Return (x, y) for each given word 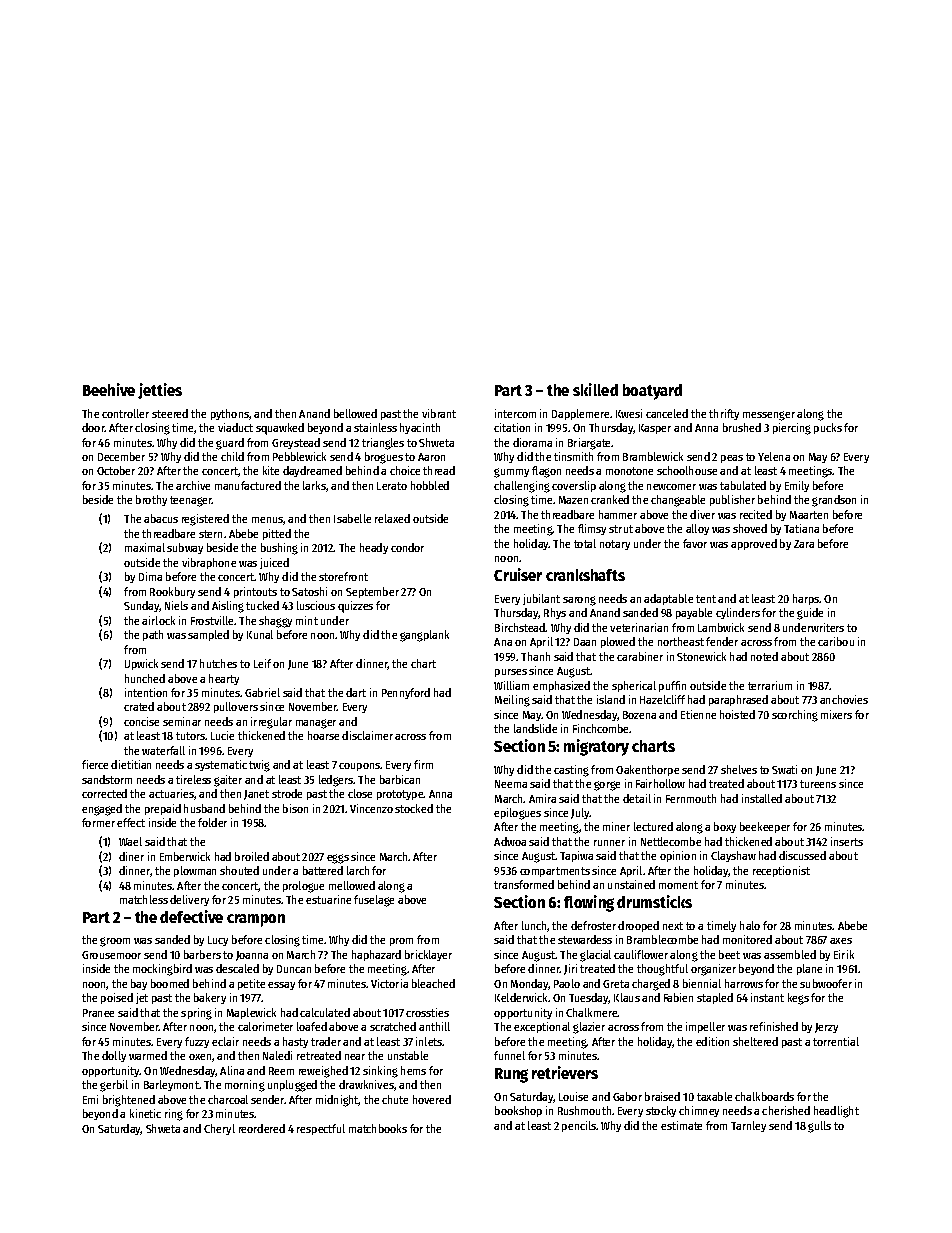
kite (271, 470)
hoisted (737, 714)
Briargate (590, 444)
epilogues (517, 814)
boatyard (652, 392)
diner (131, 856)
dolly (114, 1056)
